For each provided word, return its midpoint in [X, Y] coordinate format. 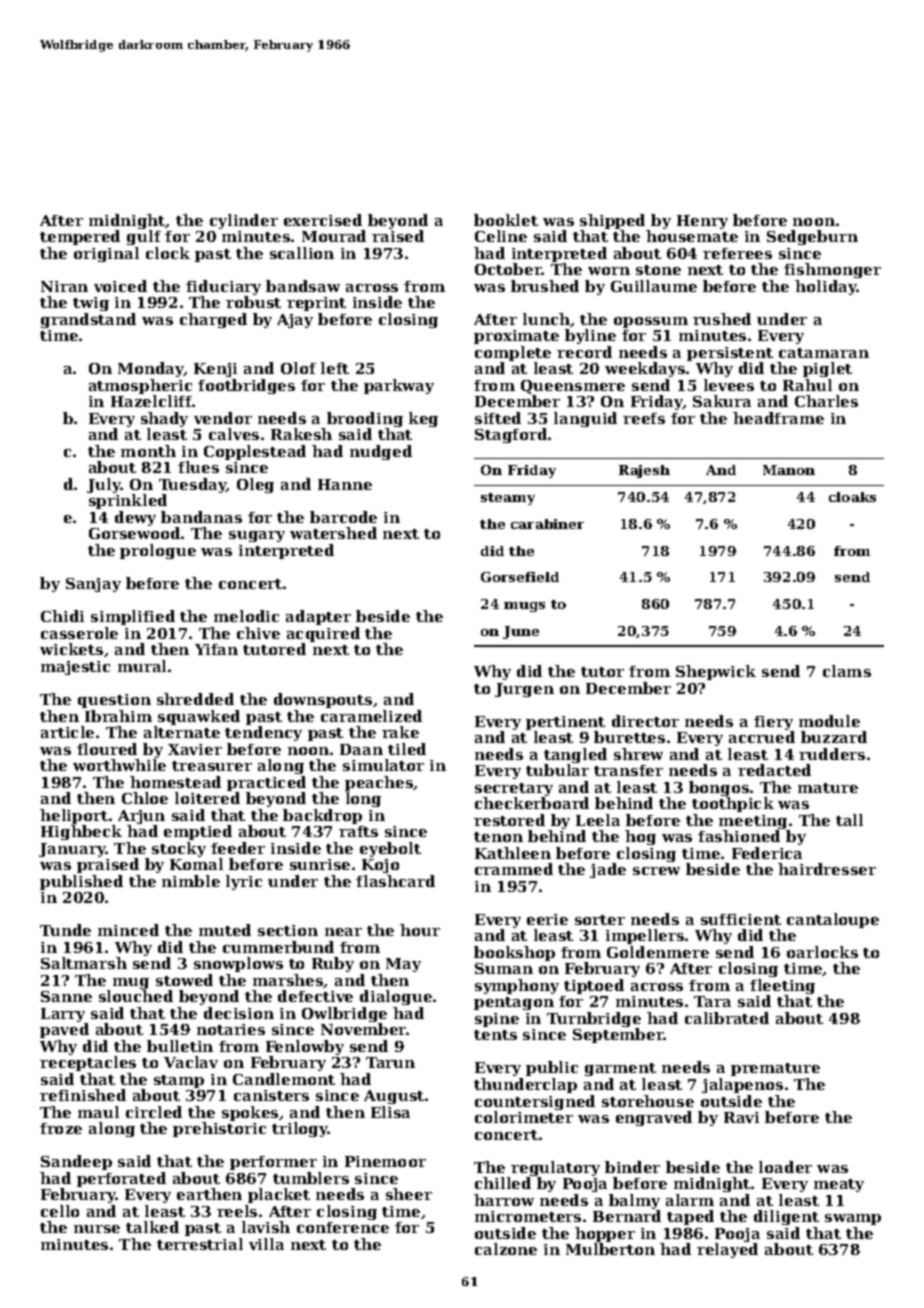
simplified [133, 617]
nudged [381, 452]
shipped [612, 221]
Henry [702, 222]
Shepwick [716, 672]
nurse [97, 1229]
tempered [80, 237]
